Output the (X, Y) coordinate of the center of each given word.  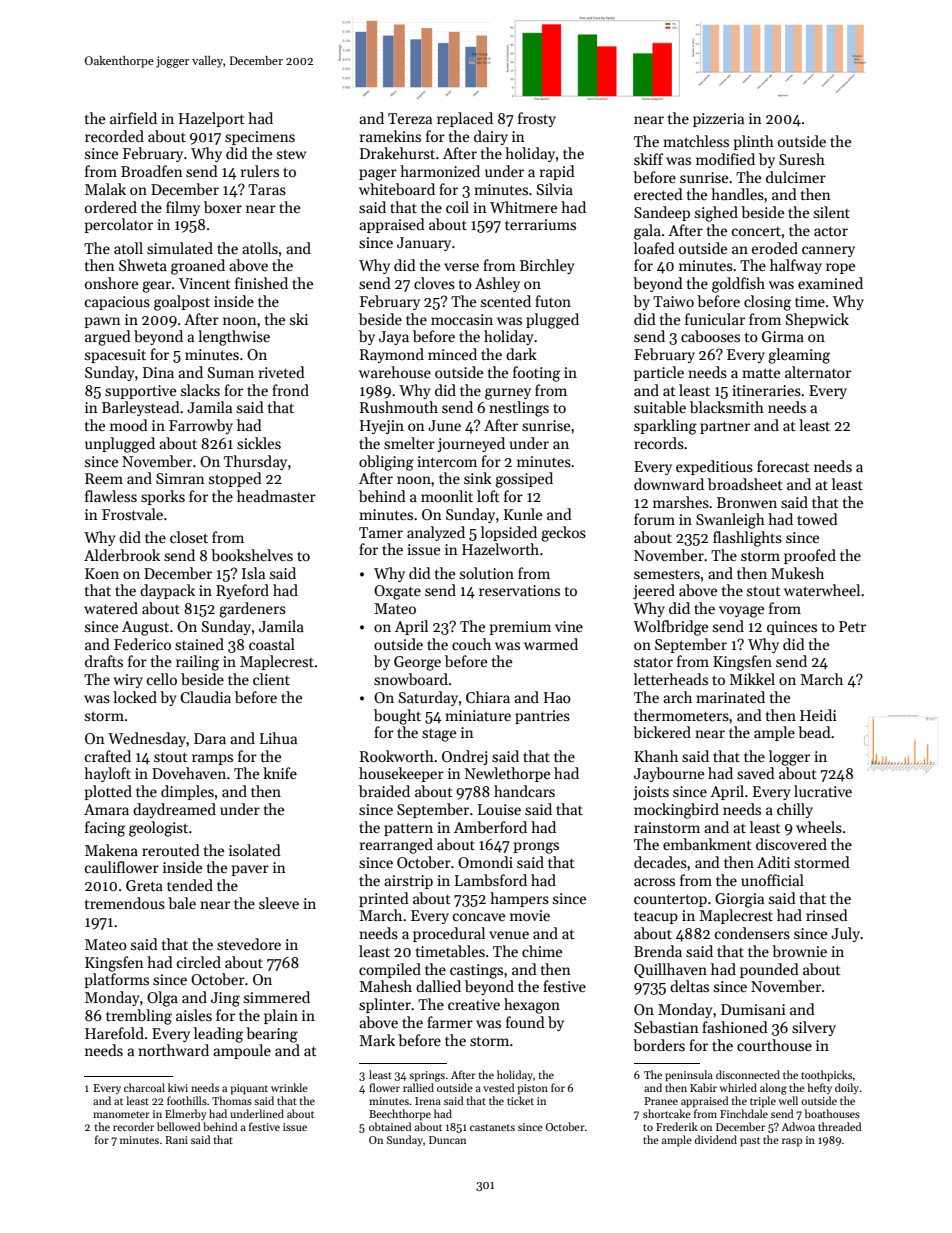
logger (789, 758)
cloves (434, 283)
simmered (277, 997)
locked (135, 697)
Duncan (447, 1140)
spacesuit (115, 356)
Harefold (114, 1033)
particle (659, 373)
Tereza (410, 118)
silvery (814, 1028)
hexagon (532, 1006)
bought (397, 717)
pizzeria (718, 120)
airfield (133, 118)
